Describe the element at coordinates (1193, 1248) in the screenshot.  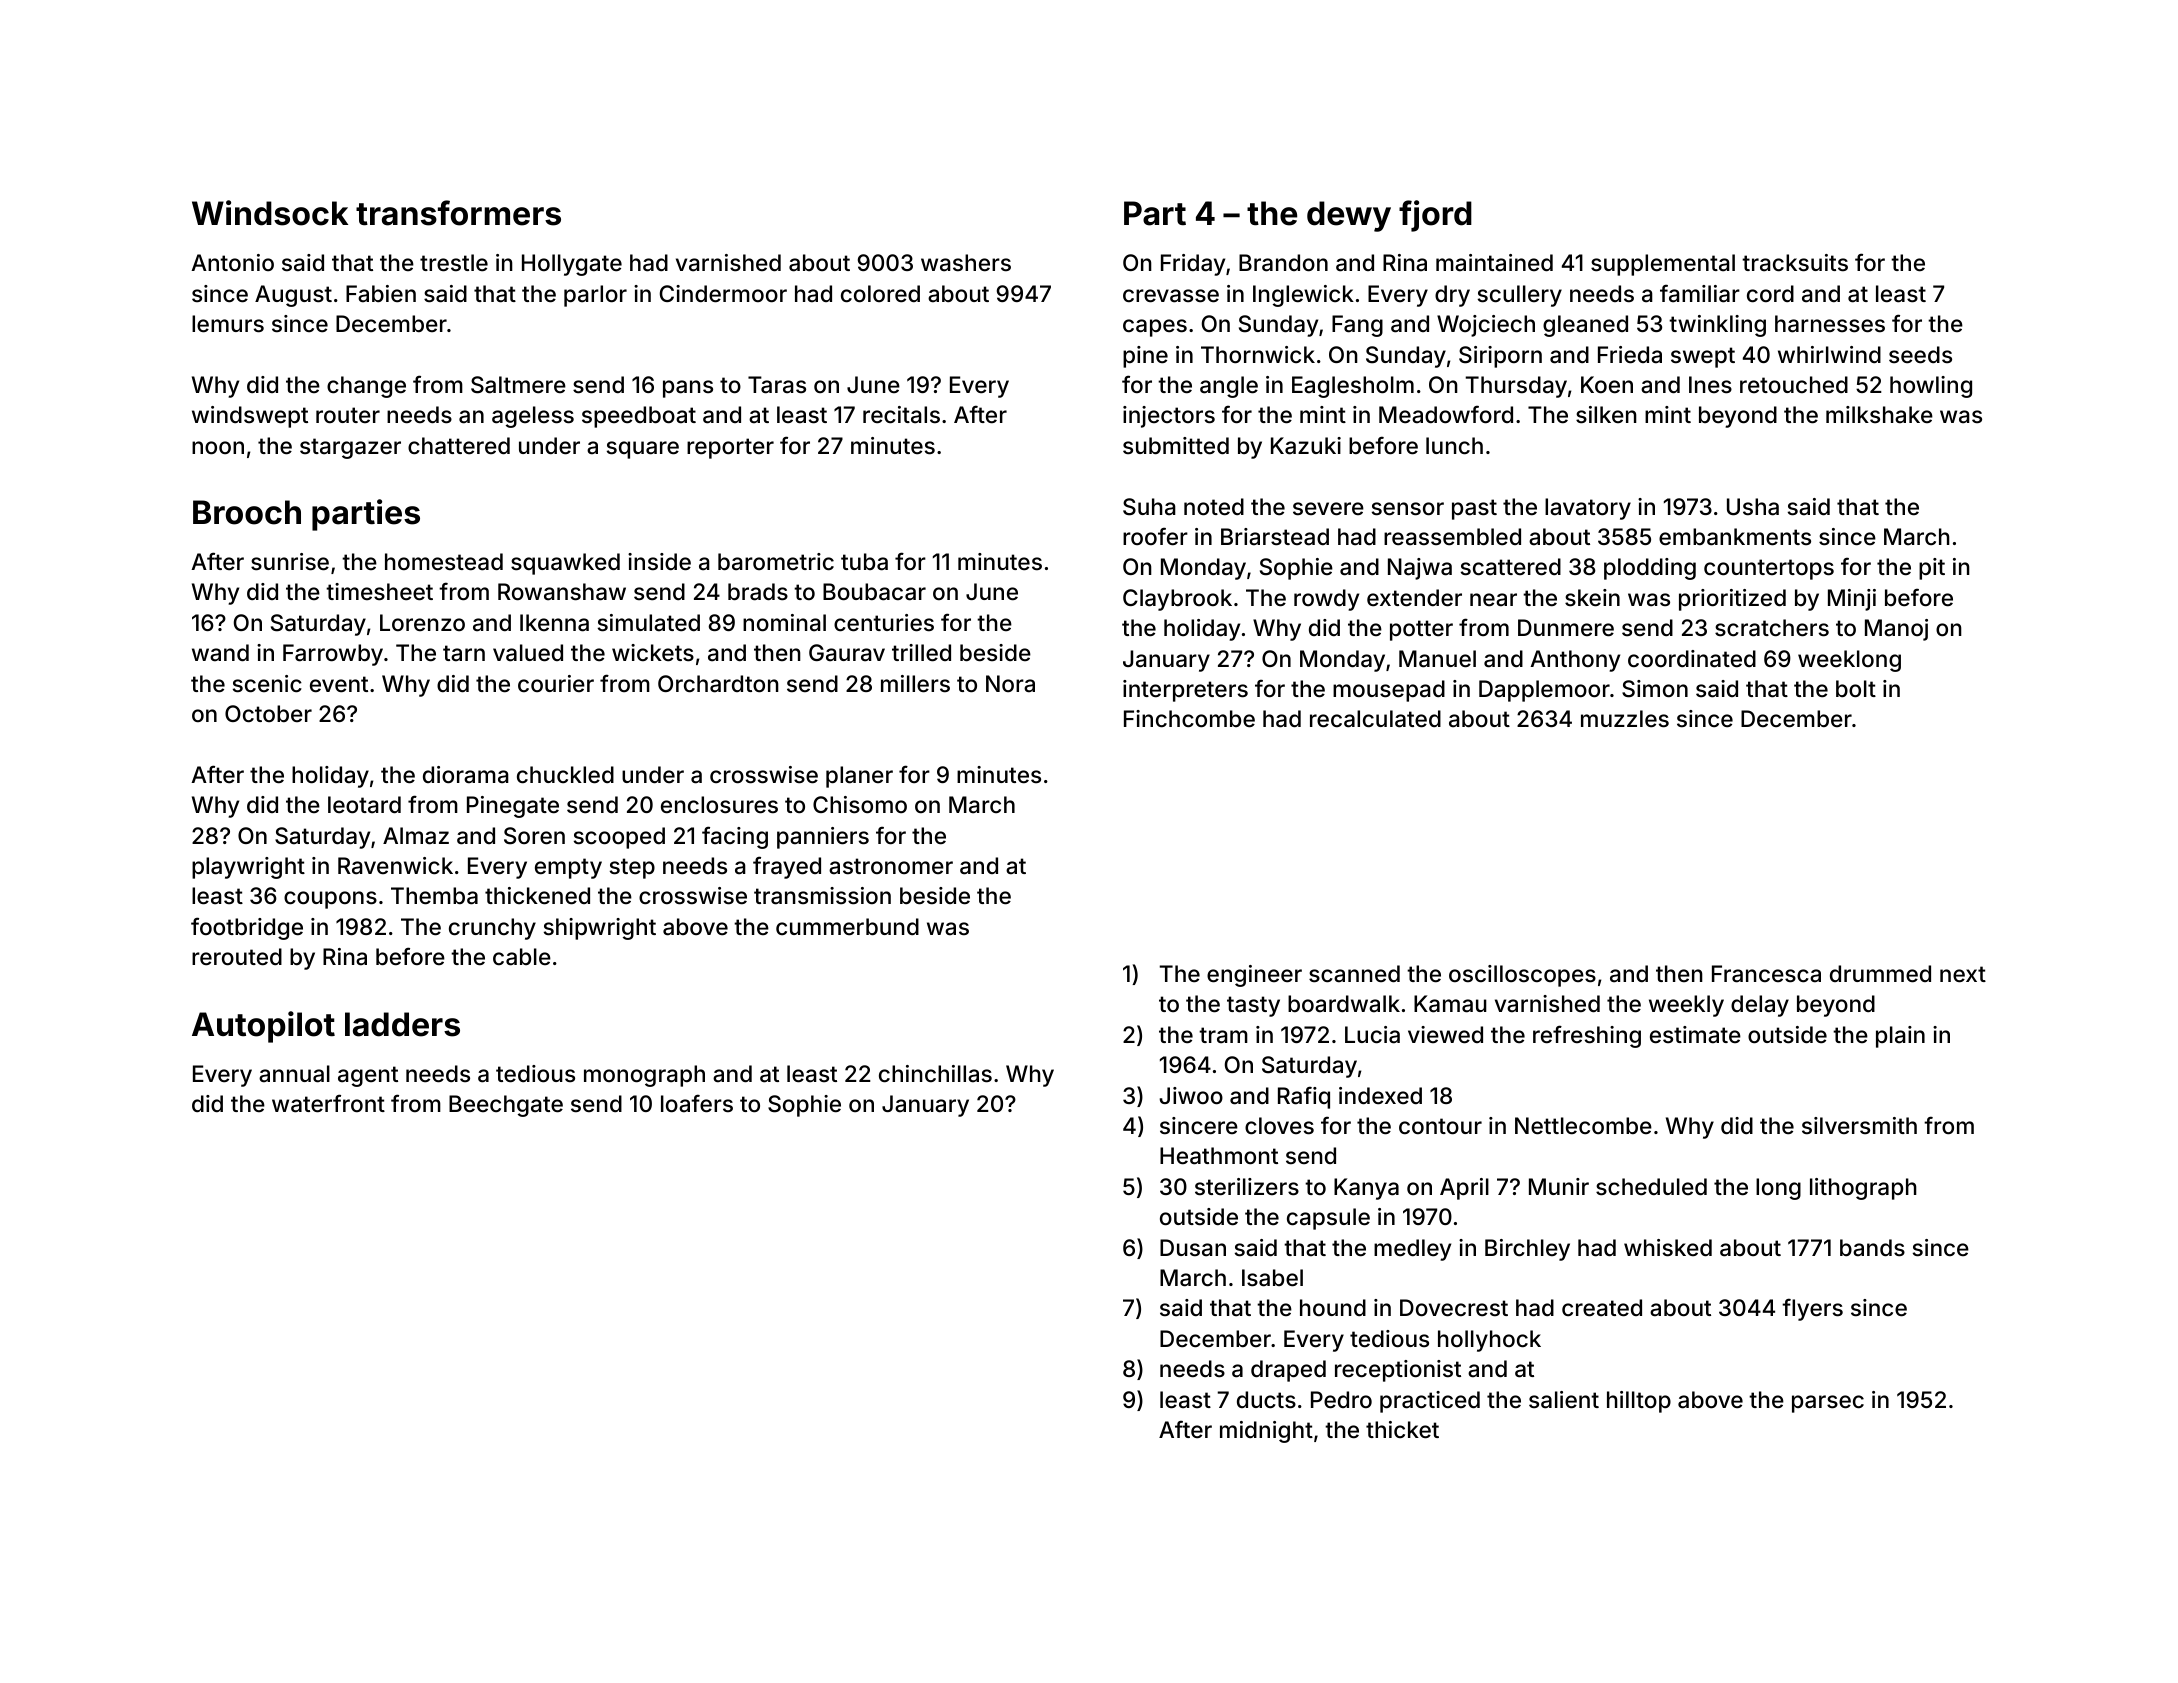
I see `Dusan` at that location.
